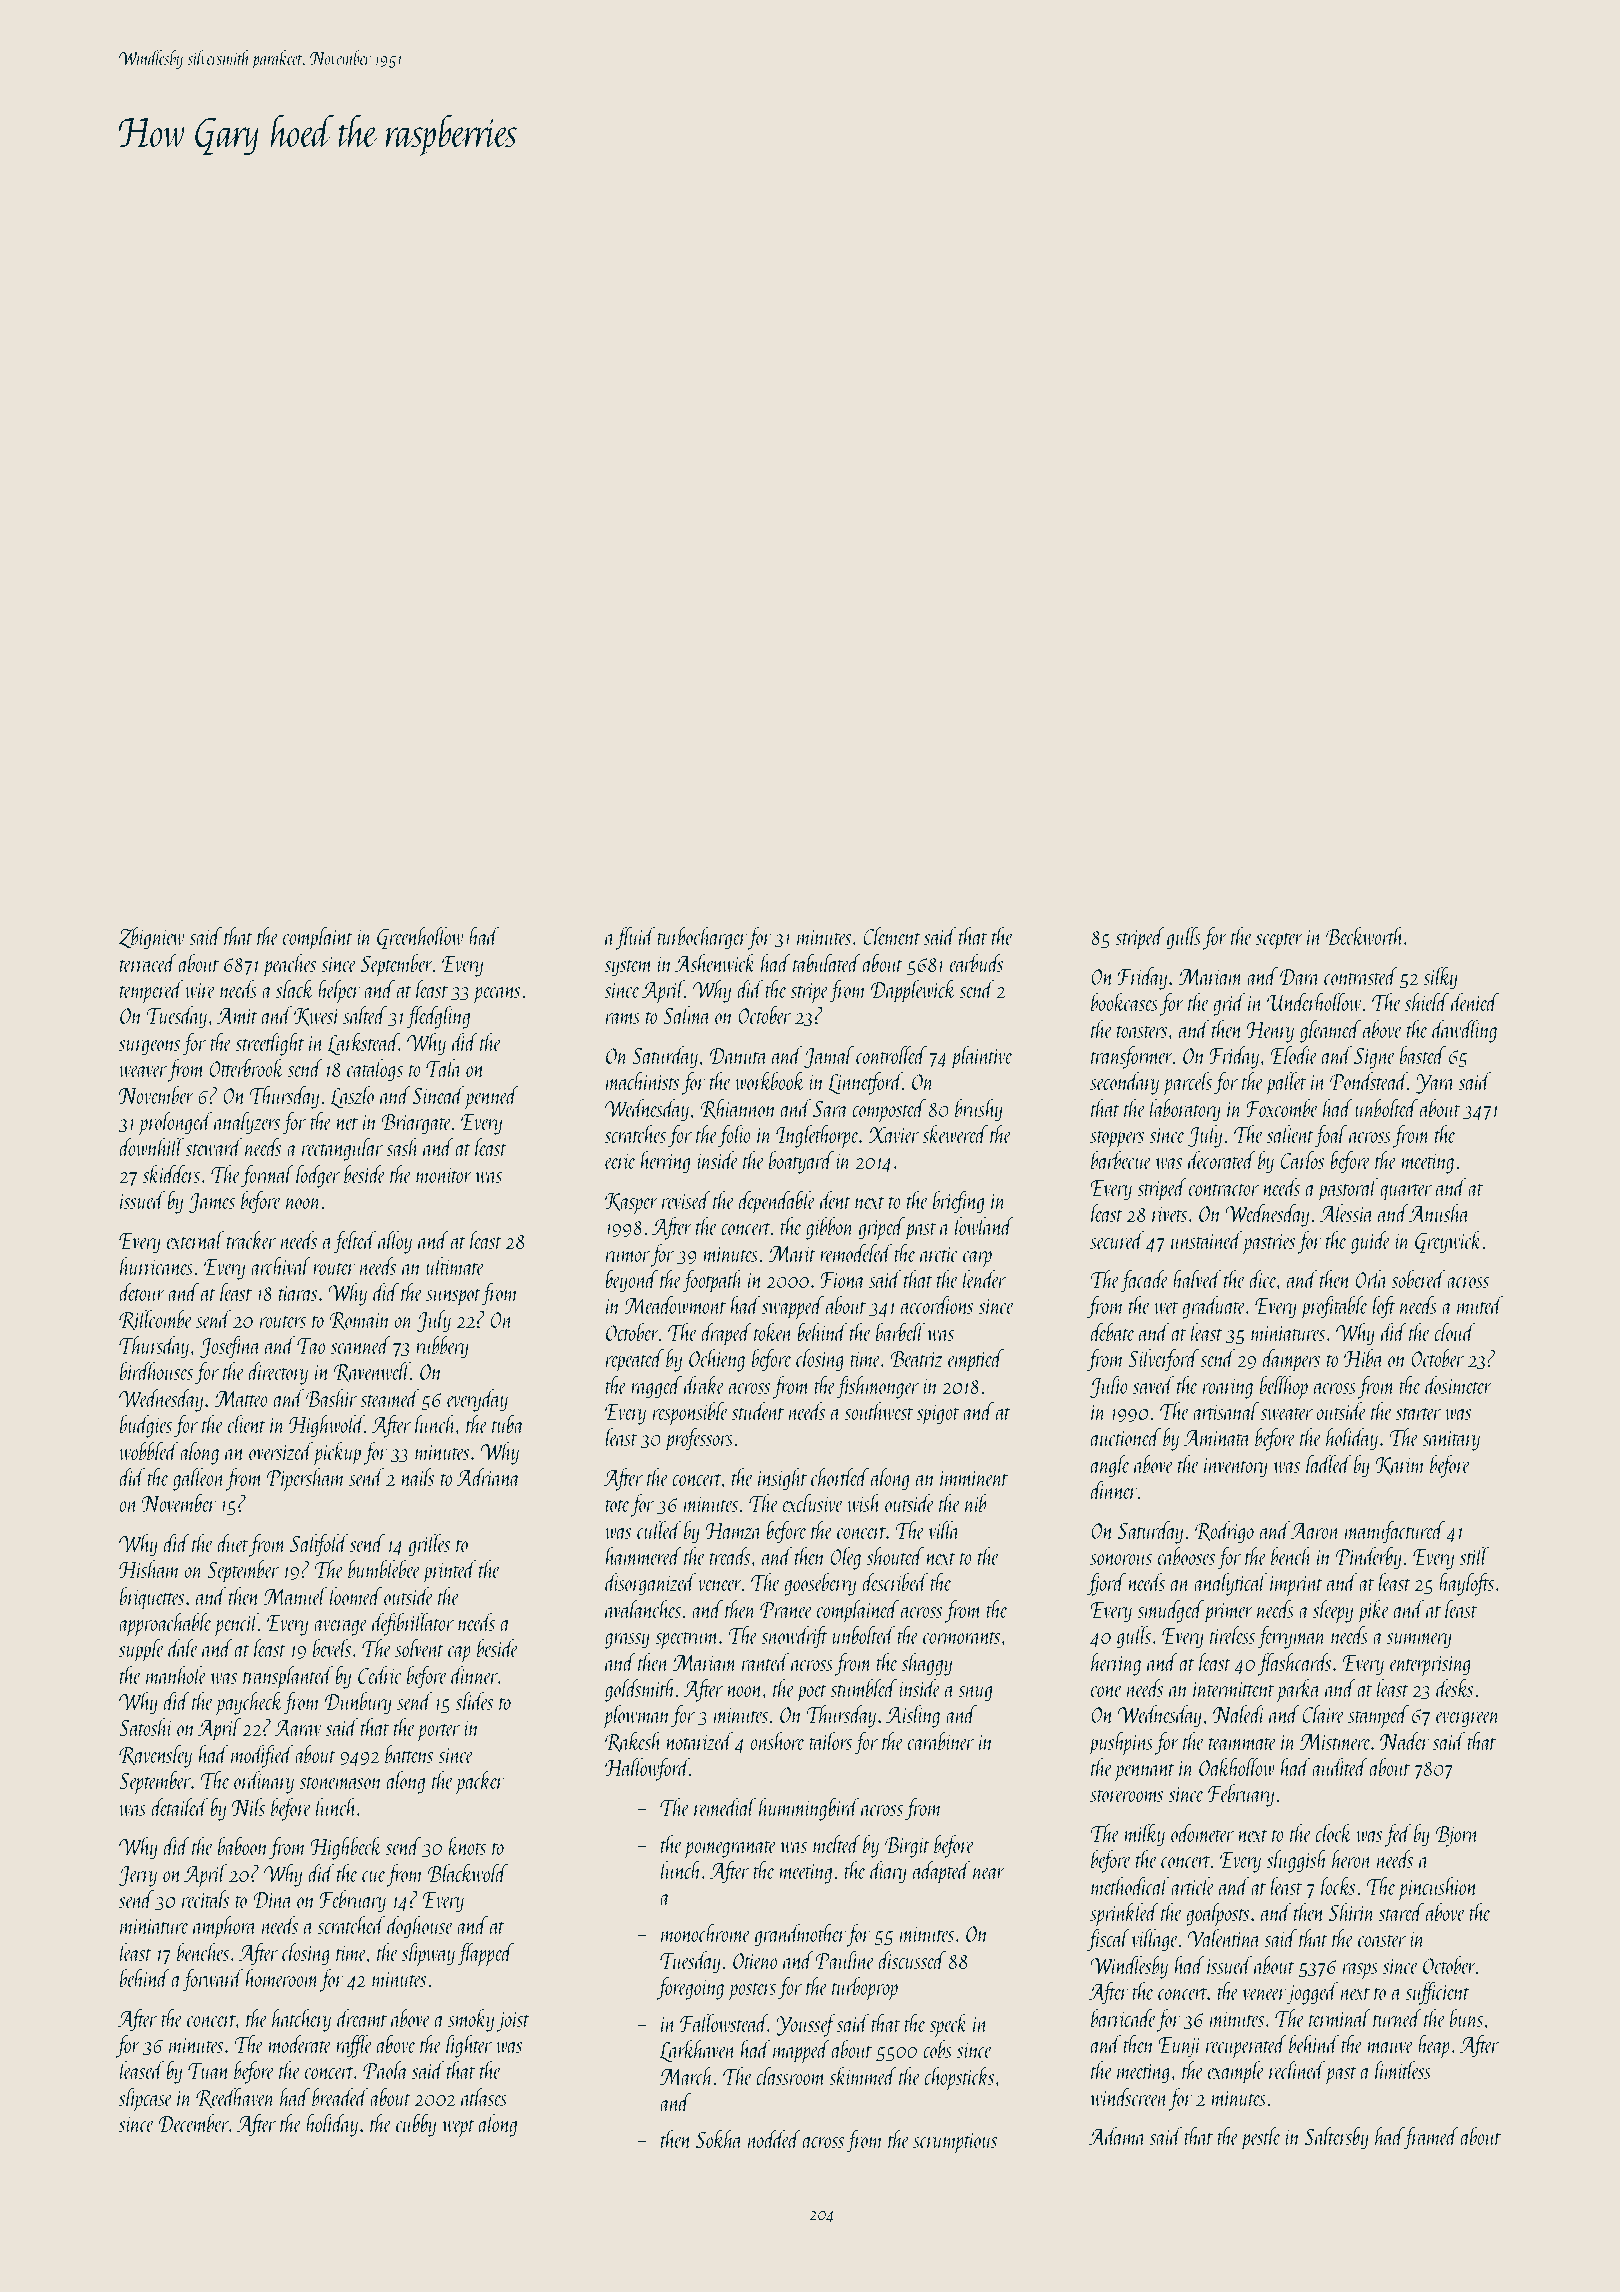  What do you see at coordinates (790, 2076) in the screenshot?
I see `classroom` at bounding box center [790, 2076].
